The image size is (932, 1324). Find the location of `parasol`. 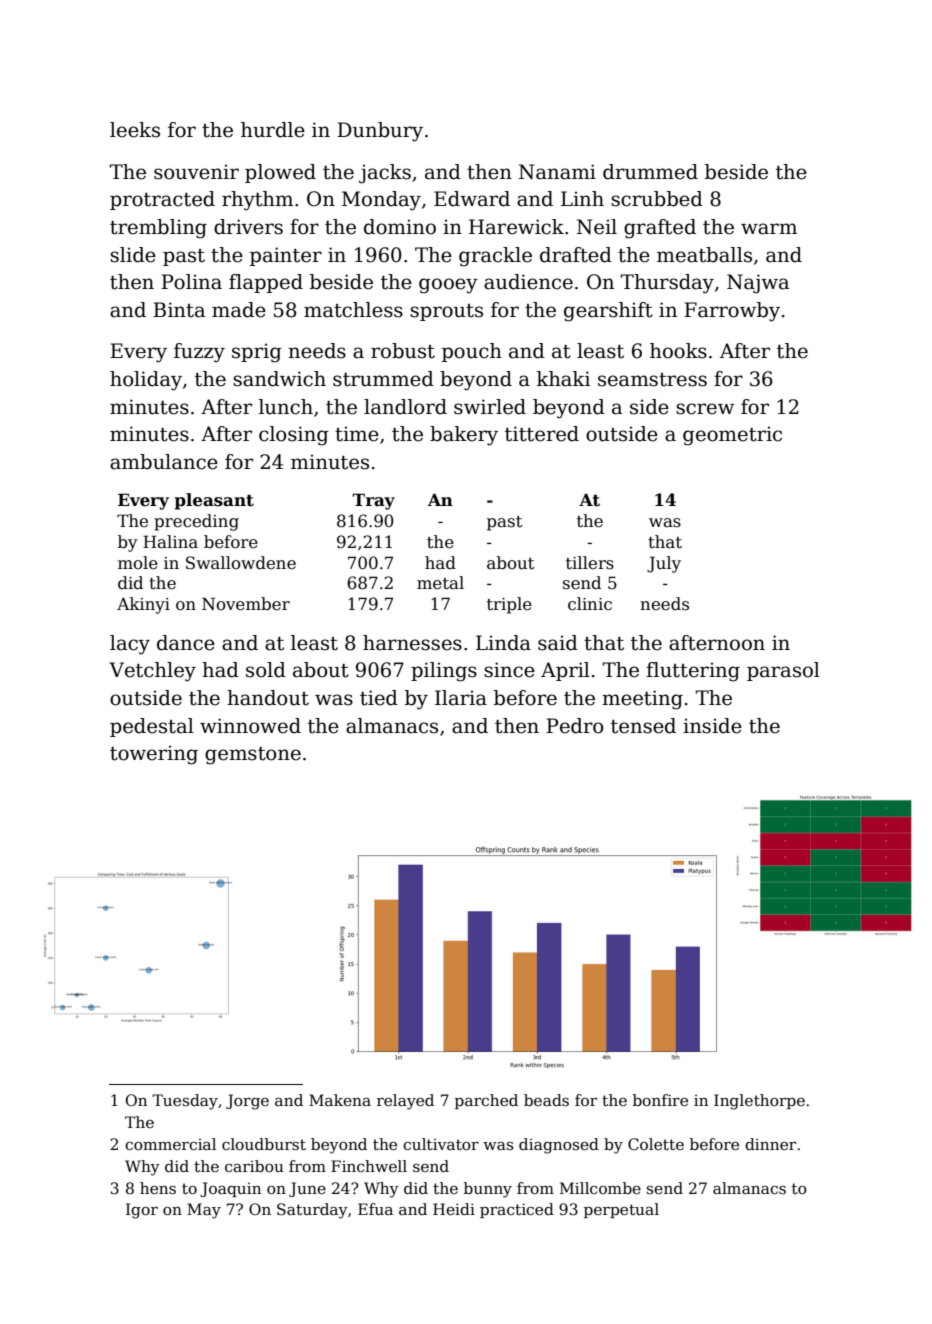

parasol is located at coordinates (783, 671).
